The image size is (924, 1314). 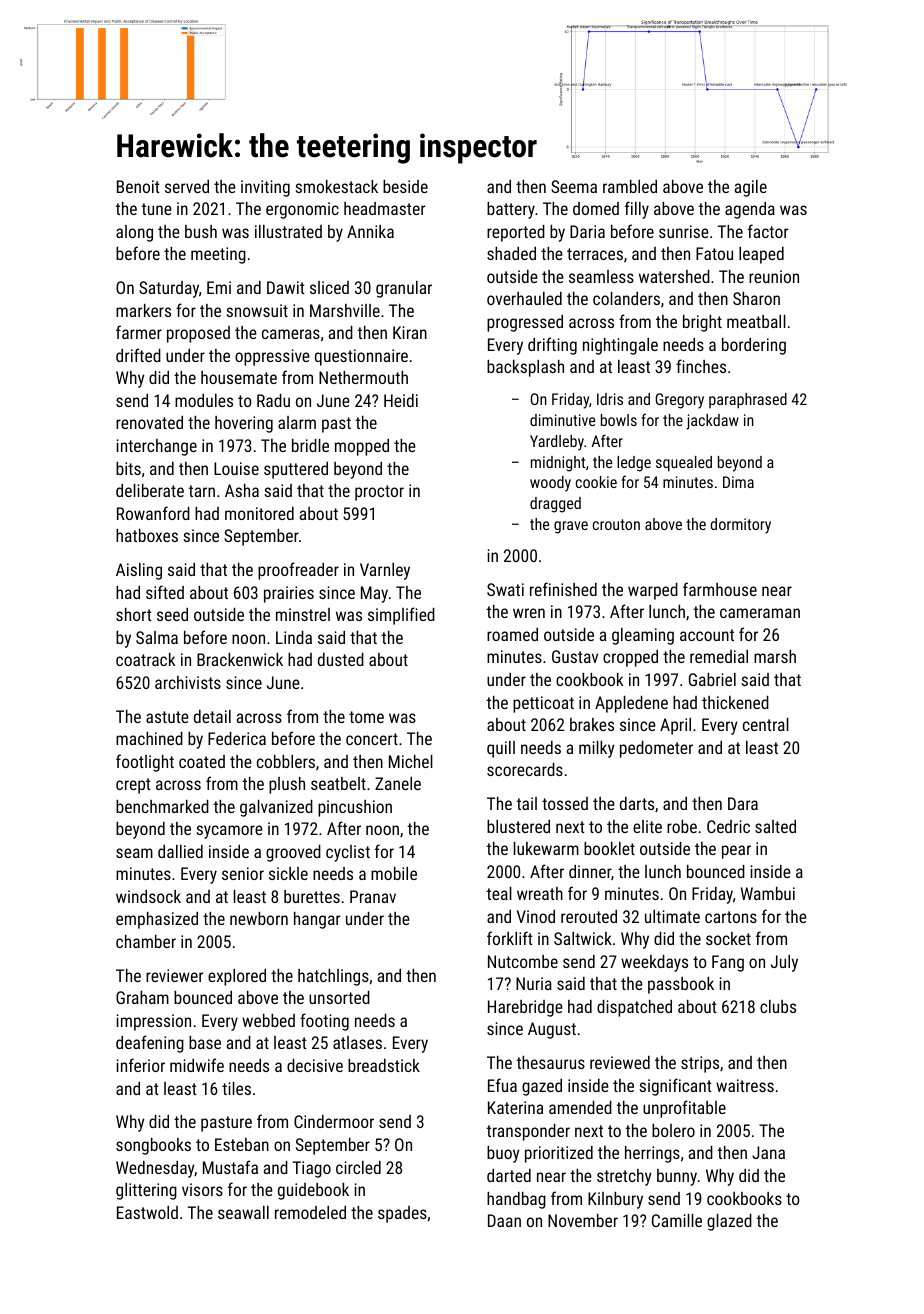 I want to click on Seema, so click(x=574, y=186).
